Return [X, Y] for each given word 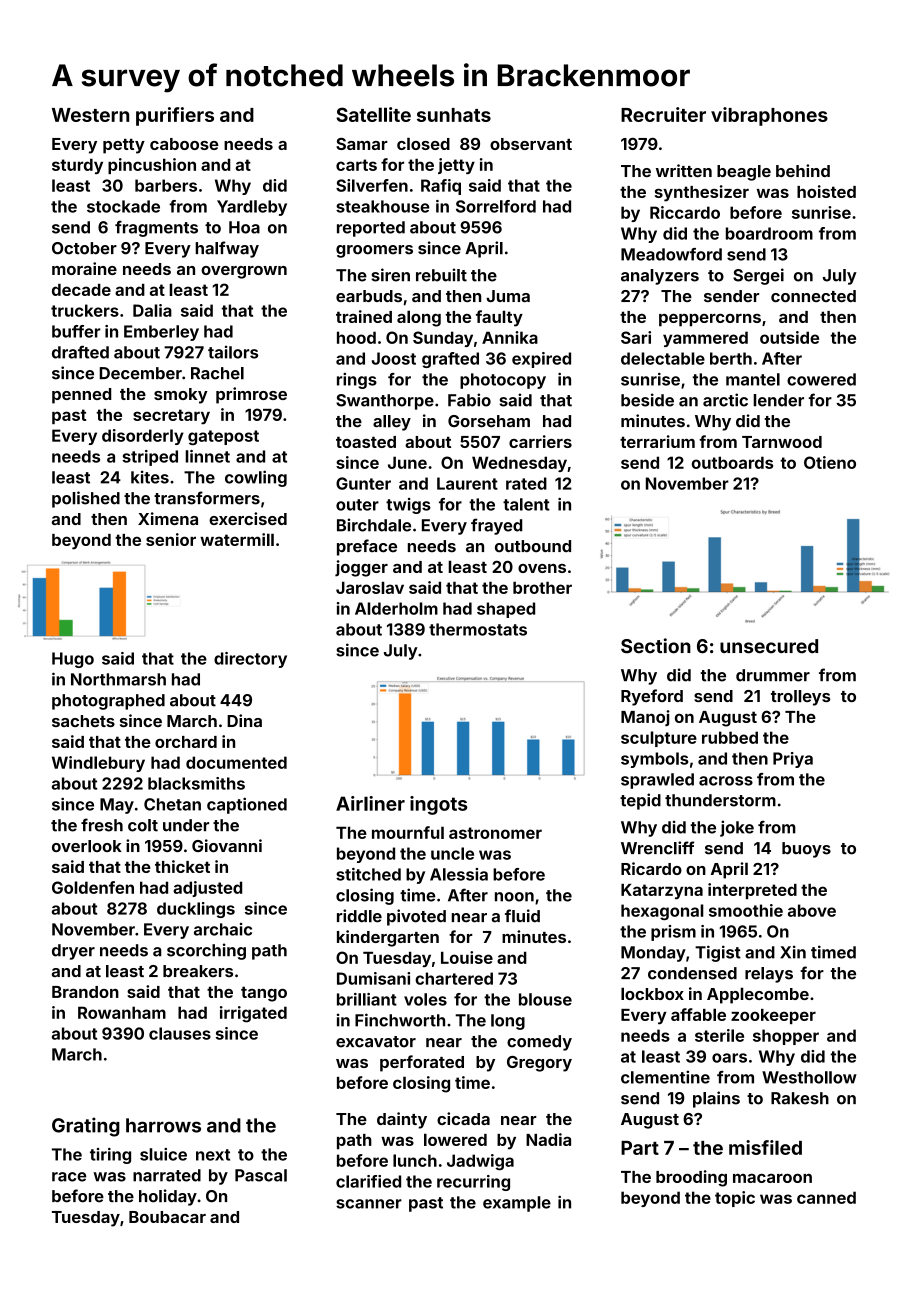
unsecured [769, 646]
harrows [163, 1125]
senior [171, 539]
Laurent [467, 483]
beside [647, 400]
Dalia [152, 310]
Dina [244, 720]
